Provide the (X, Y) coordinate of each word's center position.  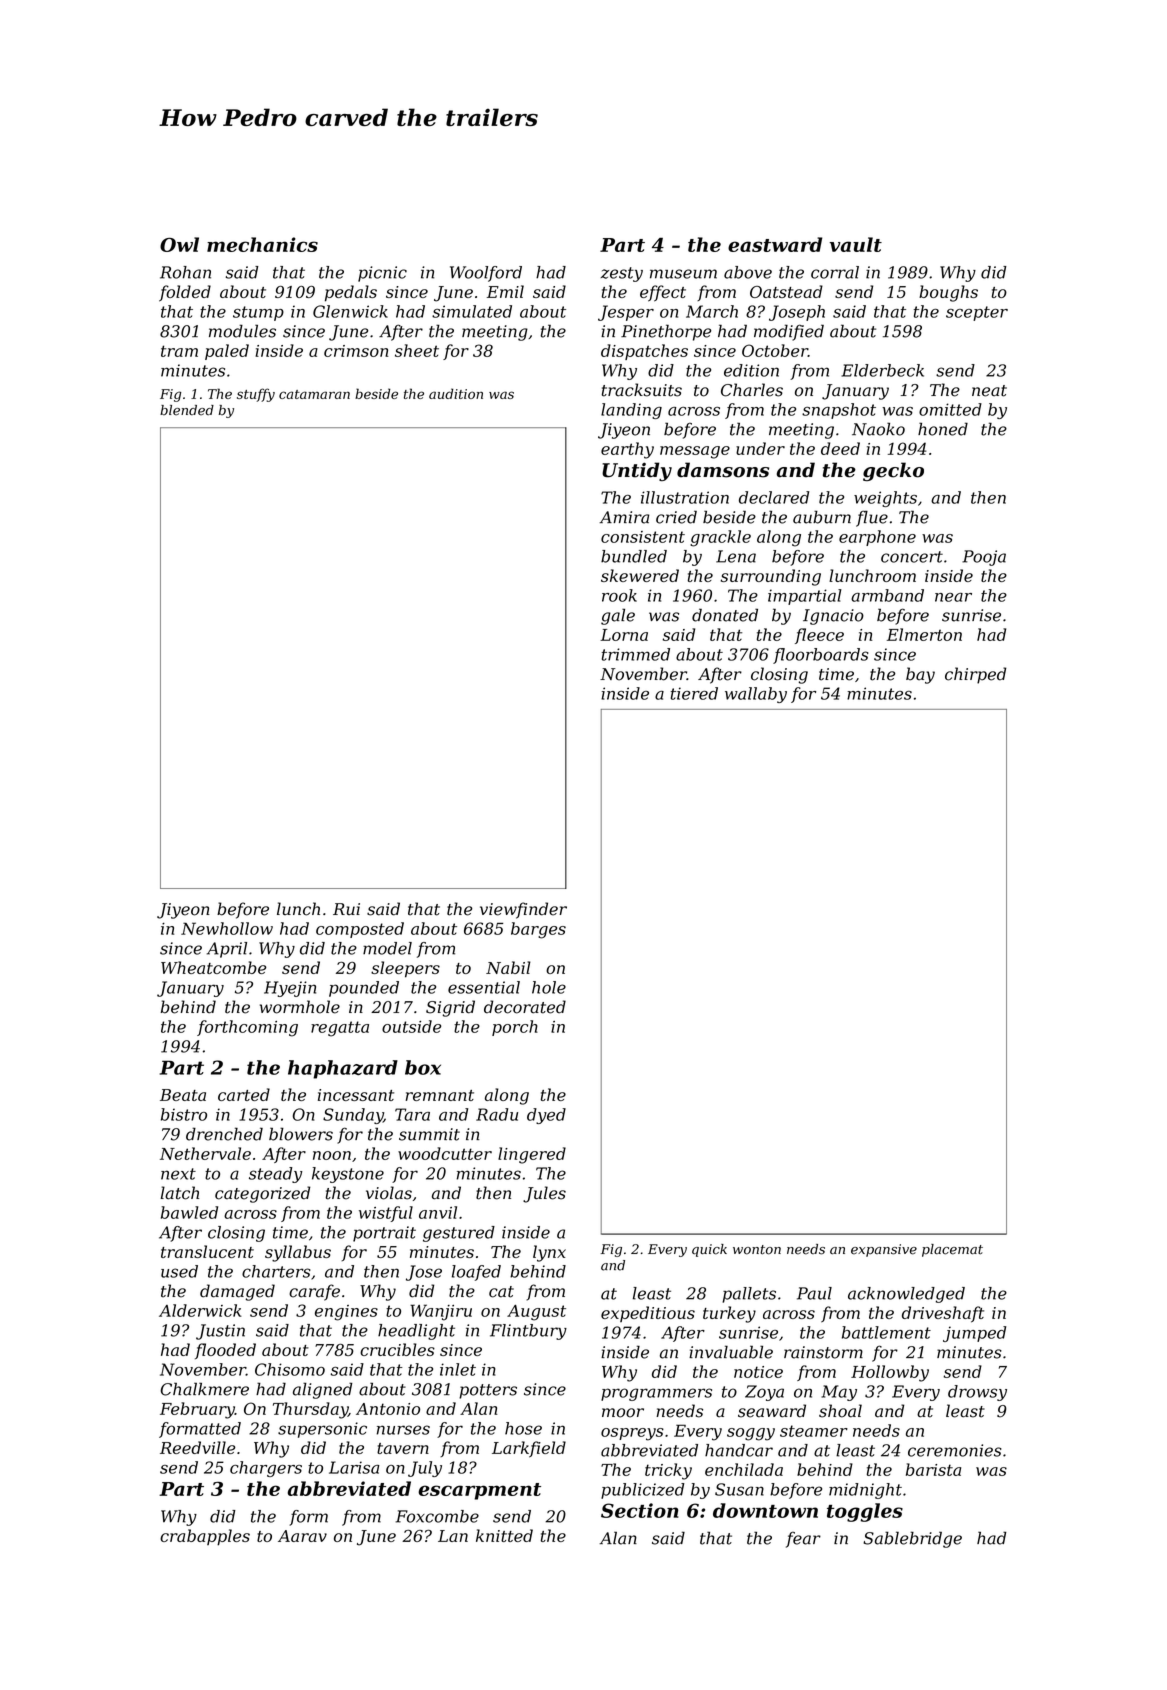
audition (456, 393)
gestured (459, 1234)
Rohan (185, 272)
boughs (948, 293)
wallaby (756, 695)
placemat (952, 1250)
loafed (476, 1273)
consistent (643, 537)
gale (618, 616)
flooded (225, 1351)
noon (332, 1155)
